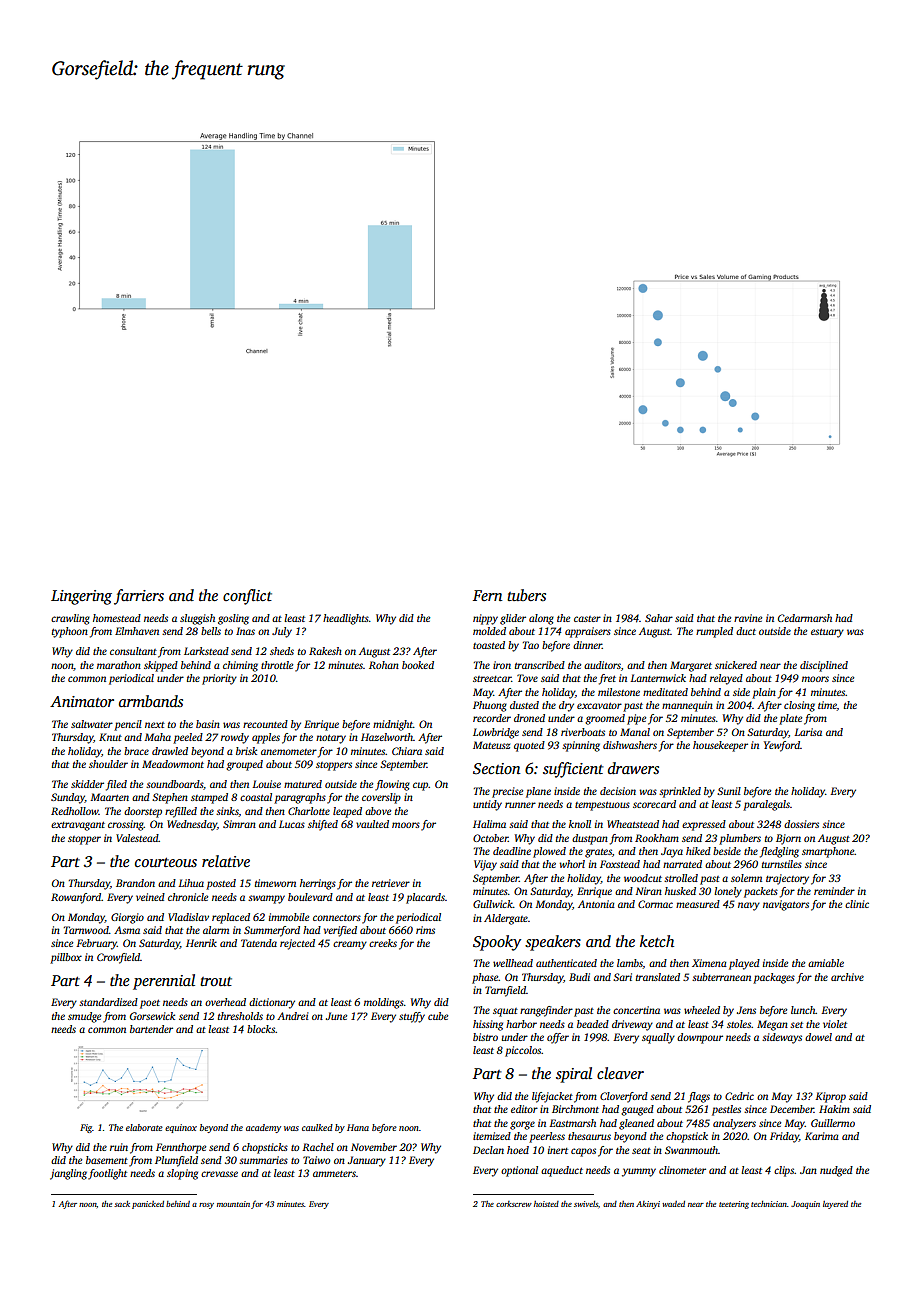 The image size is (924, 1308). I want to click on downpour, so click(700, 1038).
